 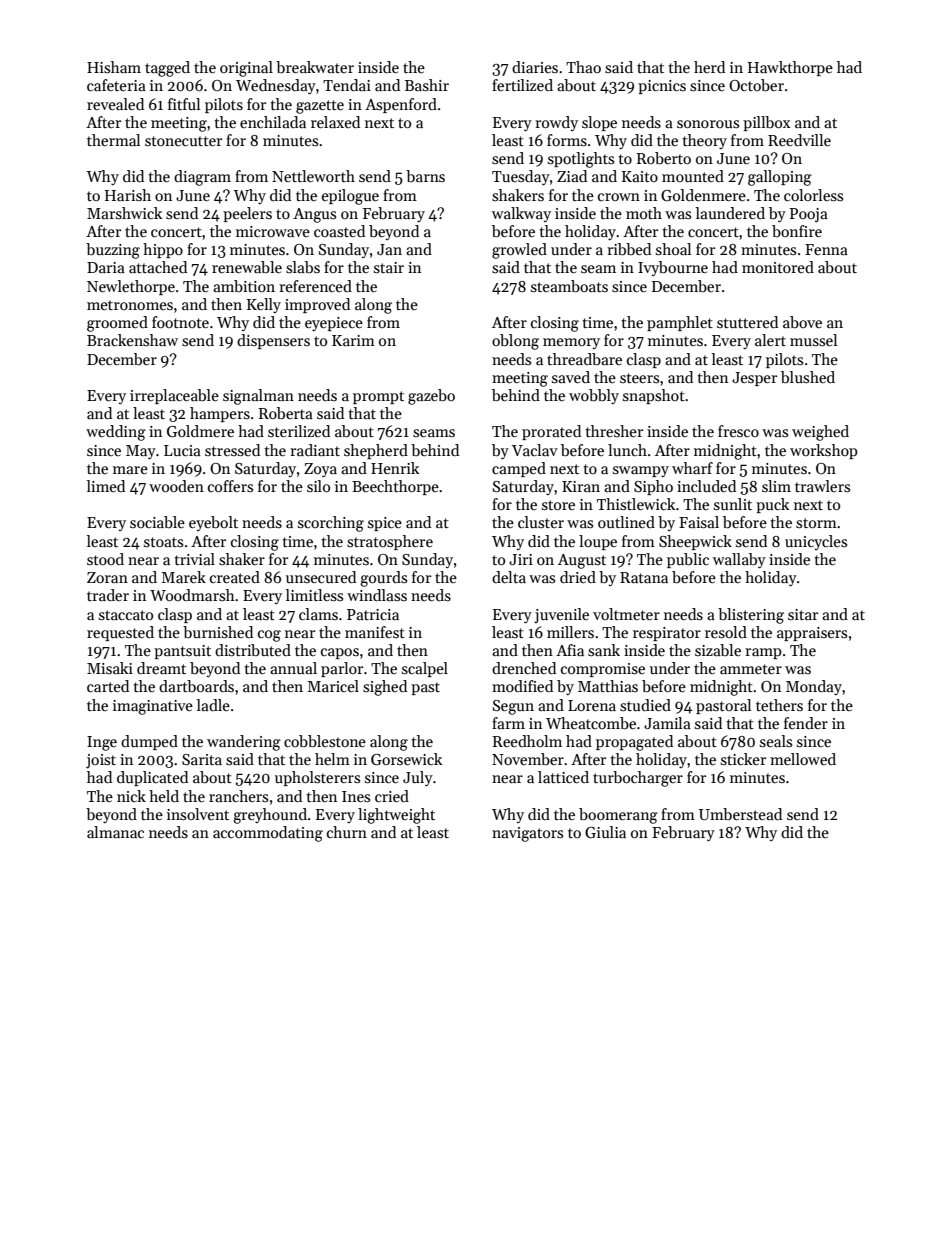 What do you see at coordinates (114, 67) in the image?
I see `Hisham` at bounding box center [114, 67].
